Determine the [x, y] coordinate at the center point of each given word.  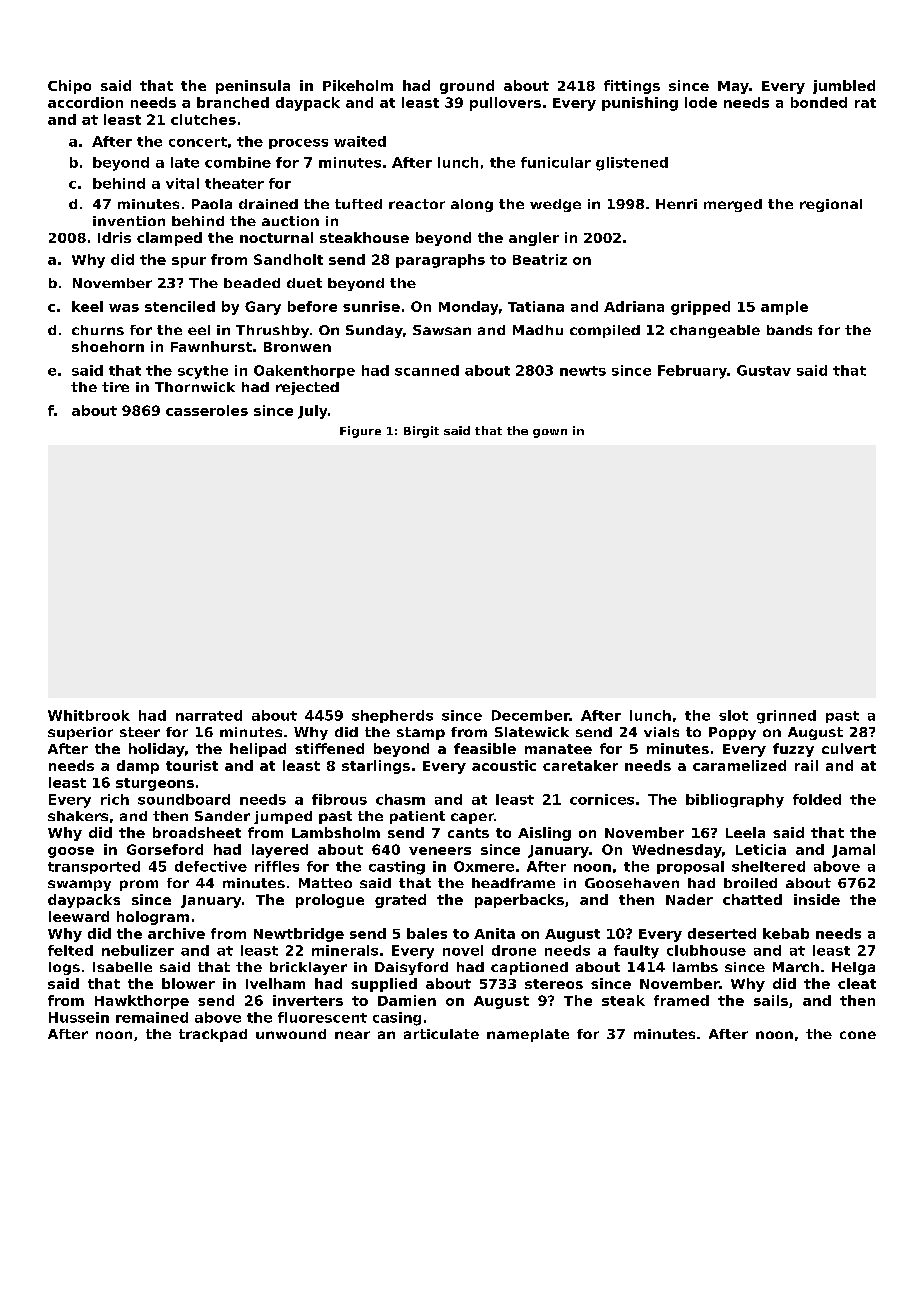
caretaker [580, 765]
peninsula [253, 87]
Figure [360, 432]
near [352, 1035]
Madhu [538, 330]
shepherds [392, 716]
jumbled [844, 87]
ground [467, 87]
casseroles [207, 410]
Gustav [764, 370]
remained [152, 1017]
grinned [786, 717]
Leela [745, 832]
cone [858, 1035]
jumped [283, 817]
